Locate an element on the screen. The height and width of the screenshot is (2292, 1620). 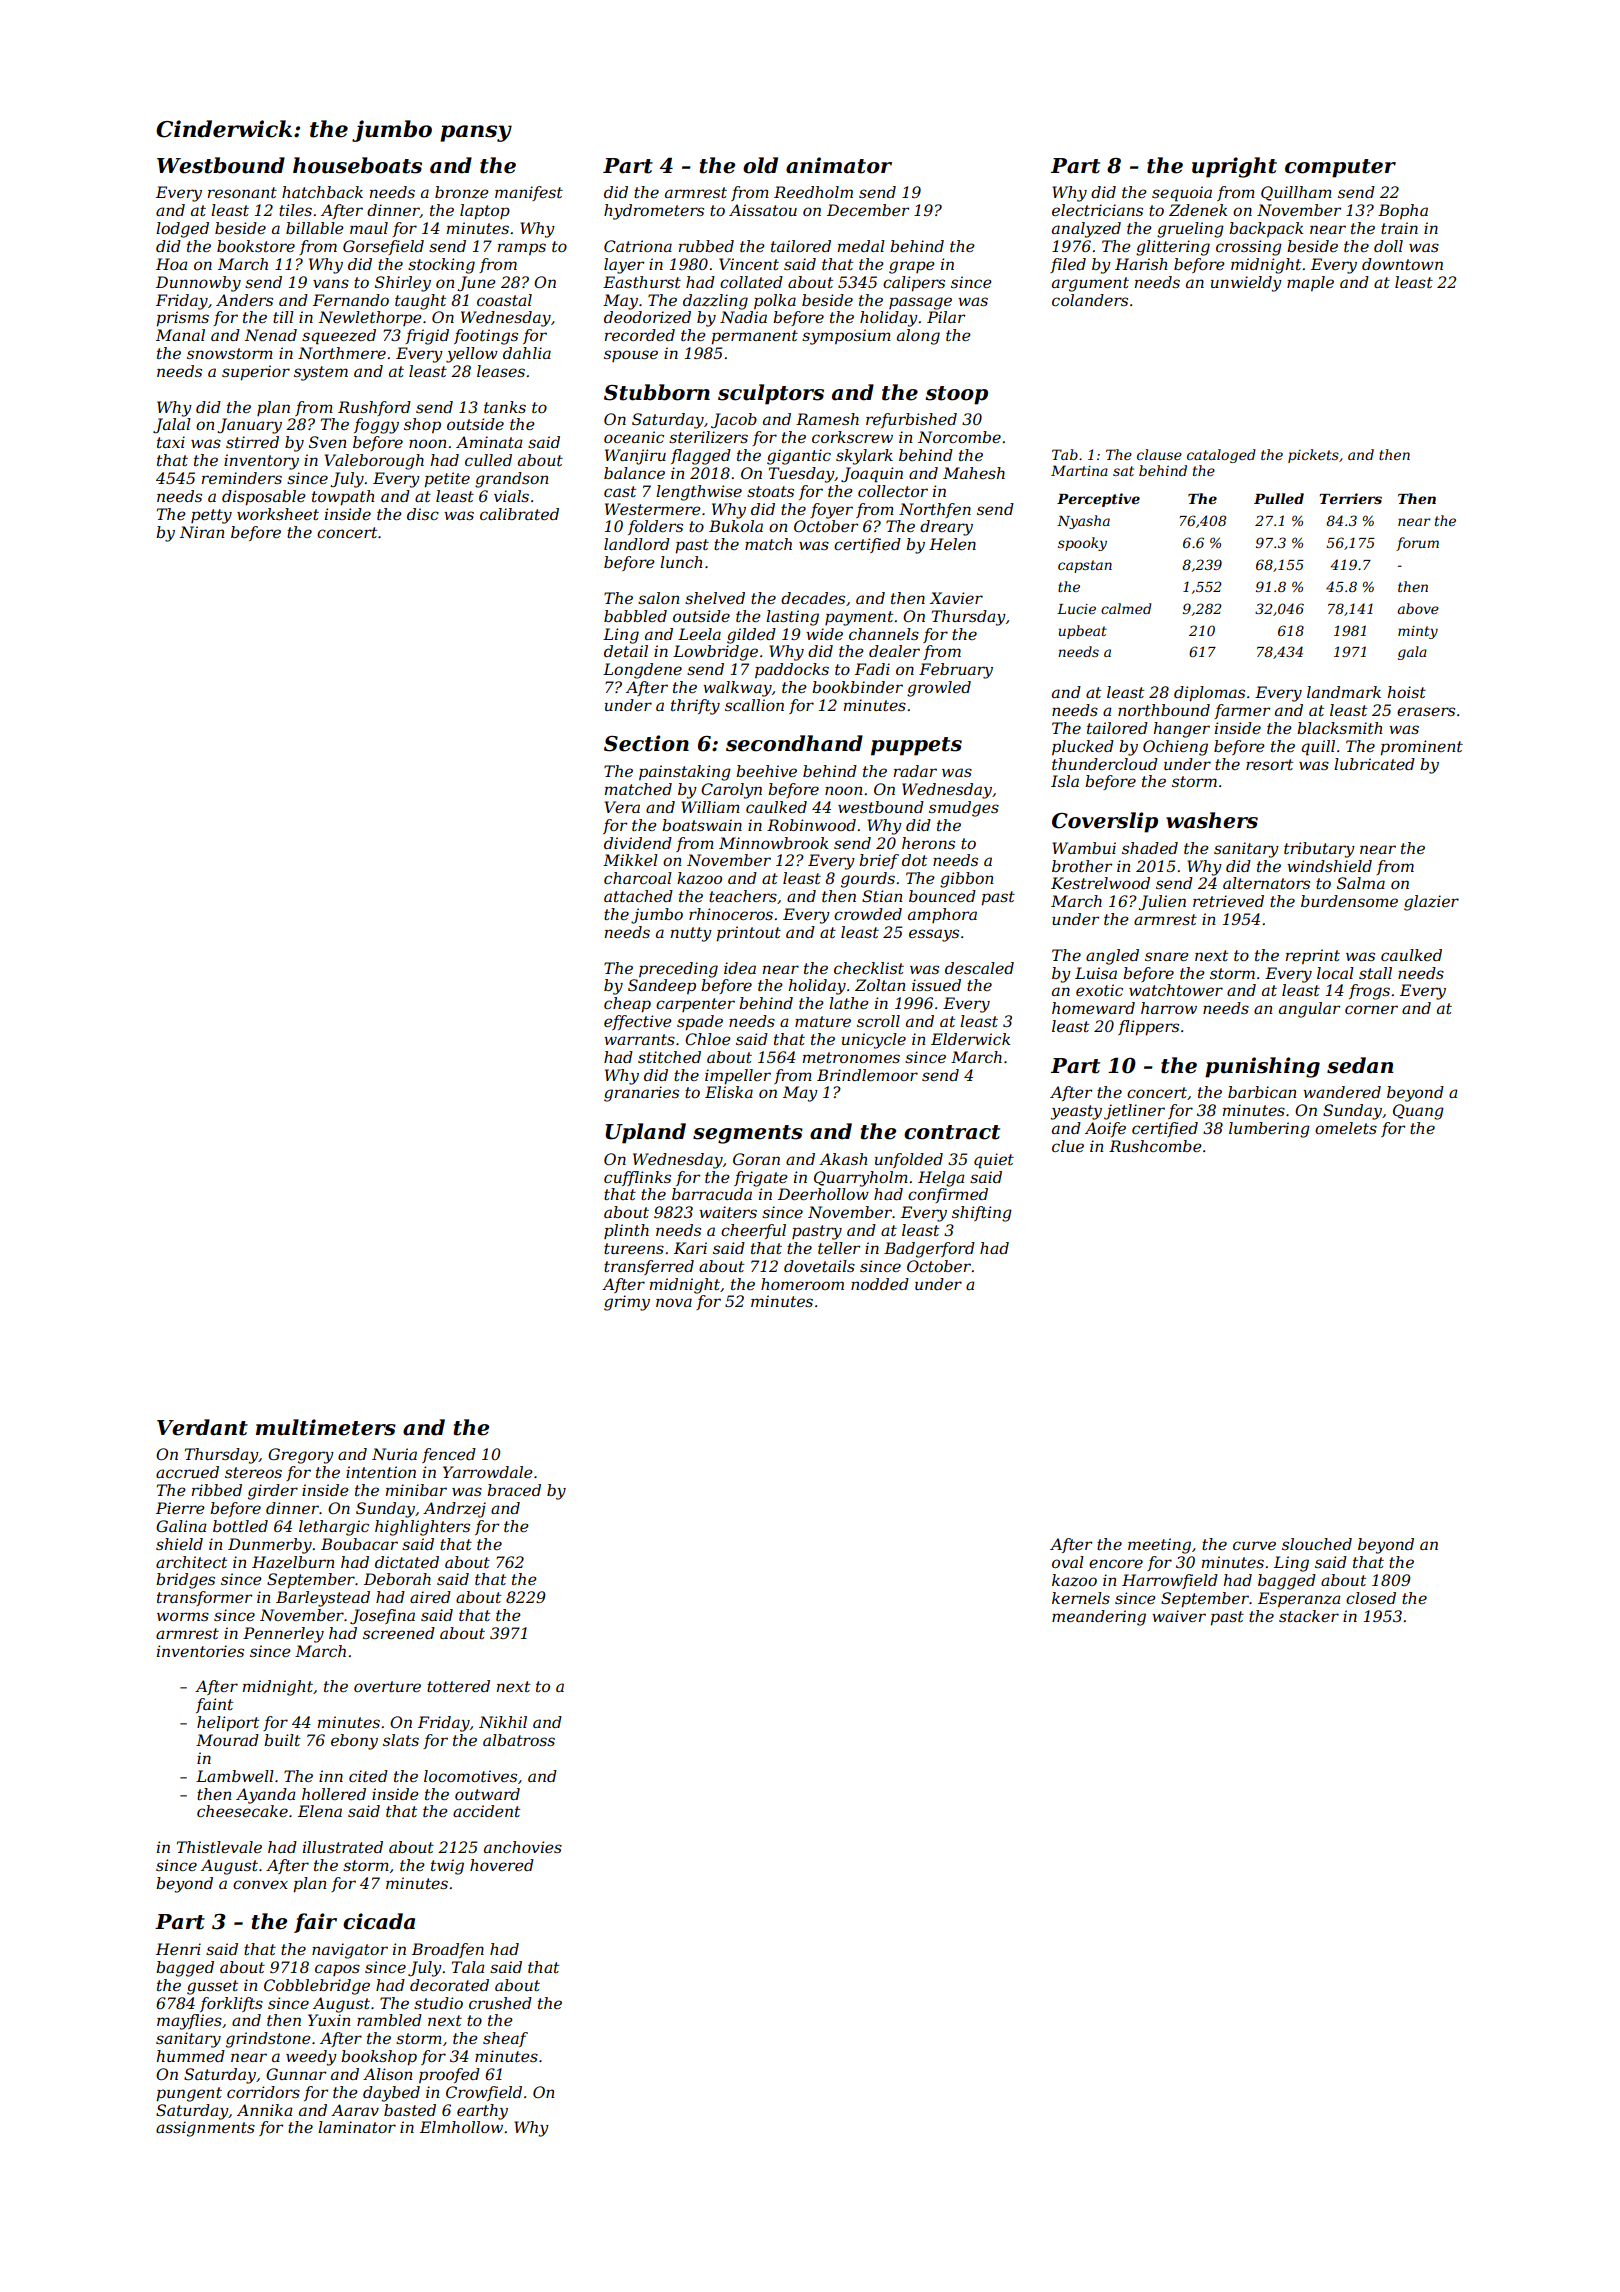
Broadfen is located at coordinates (448, 1950).
